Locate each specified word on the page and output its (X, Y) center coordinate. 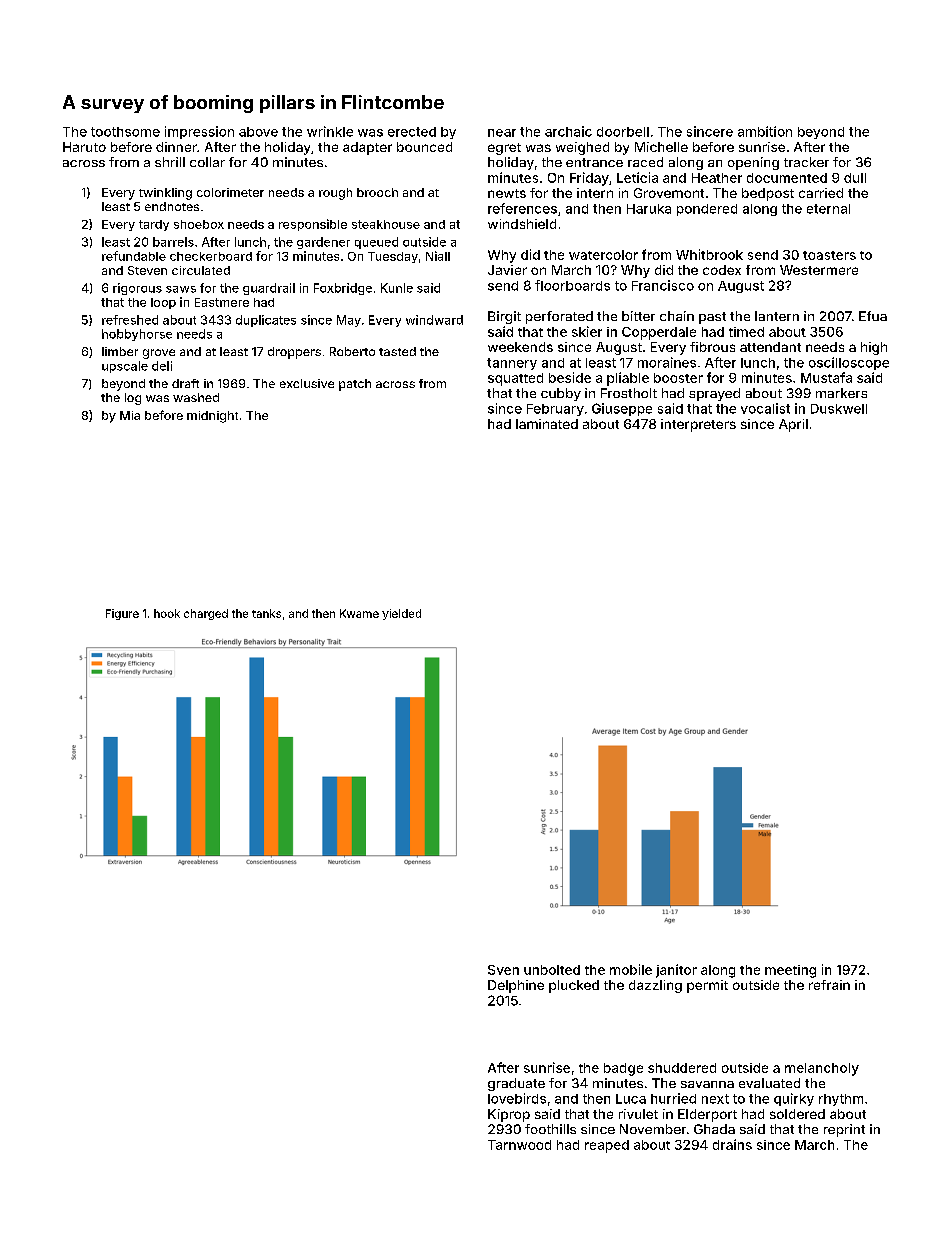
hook (167, 613)
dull (855, 178)
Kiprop (509, 1115)
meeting (790, 971)
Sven (503, 970)
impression (199, 132)
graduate (516, 1084)
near (502, 133)
